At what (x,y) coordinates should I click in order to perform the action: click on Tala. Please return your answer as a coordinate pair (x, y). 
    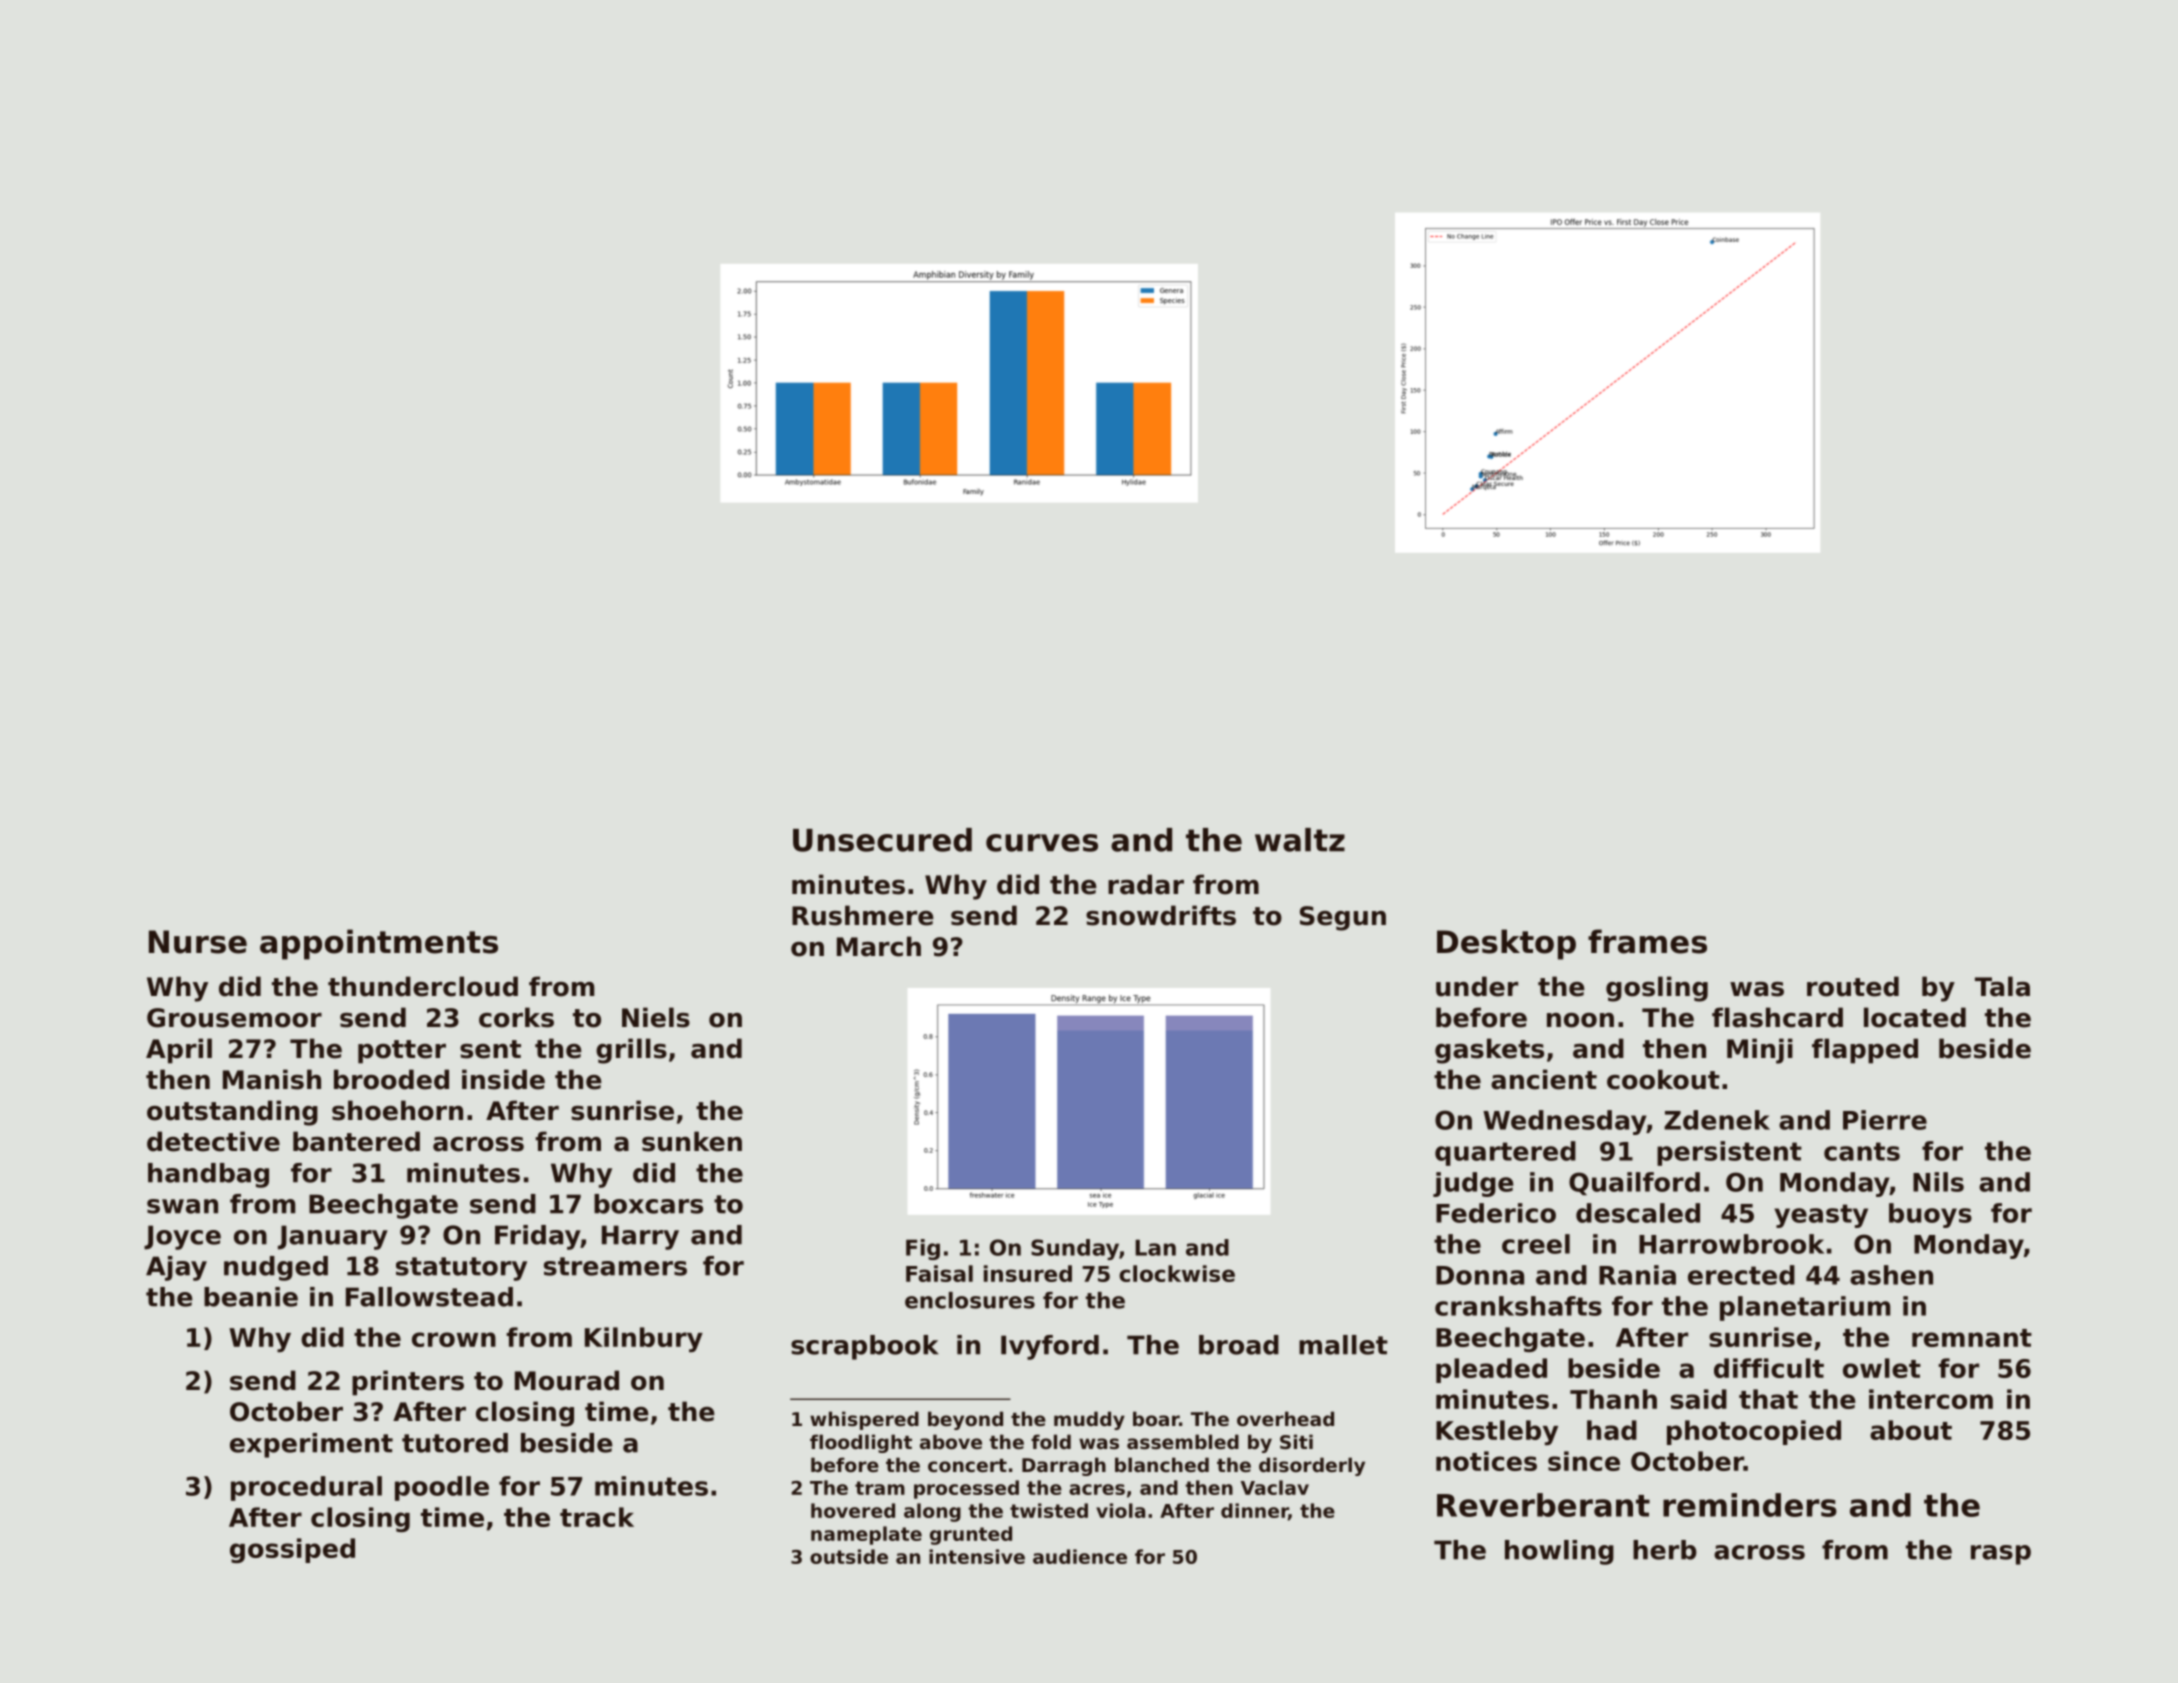
    Looking at the image, I should click on (2002, 986).
